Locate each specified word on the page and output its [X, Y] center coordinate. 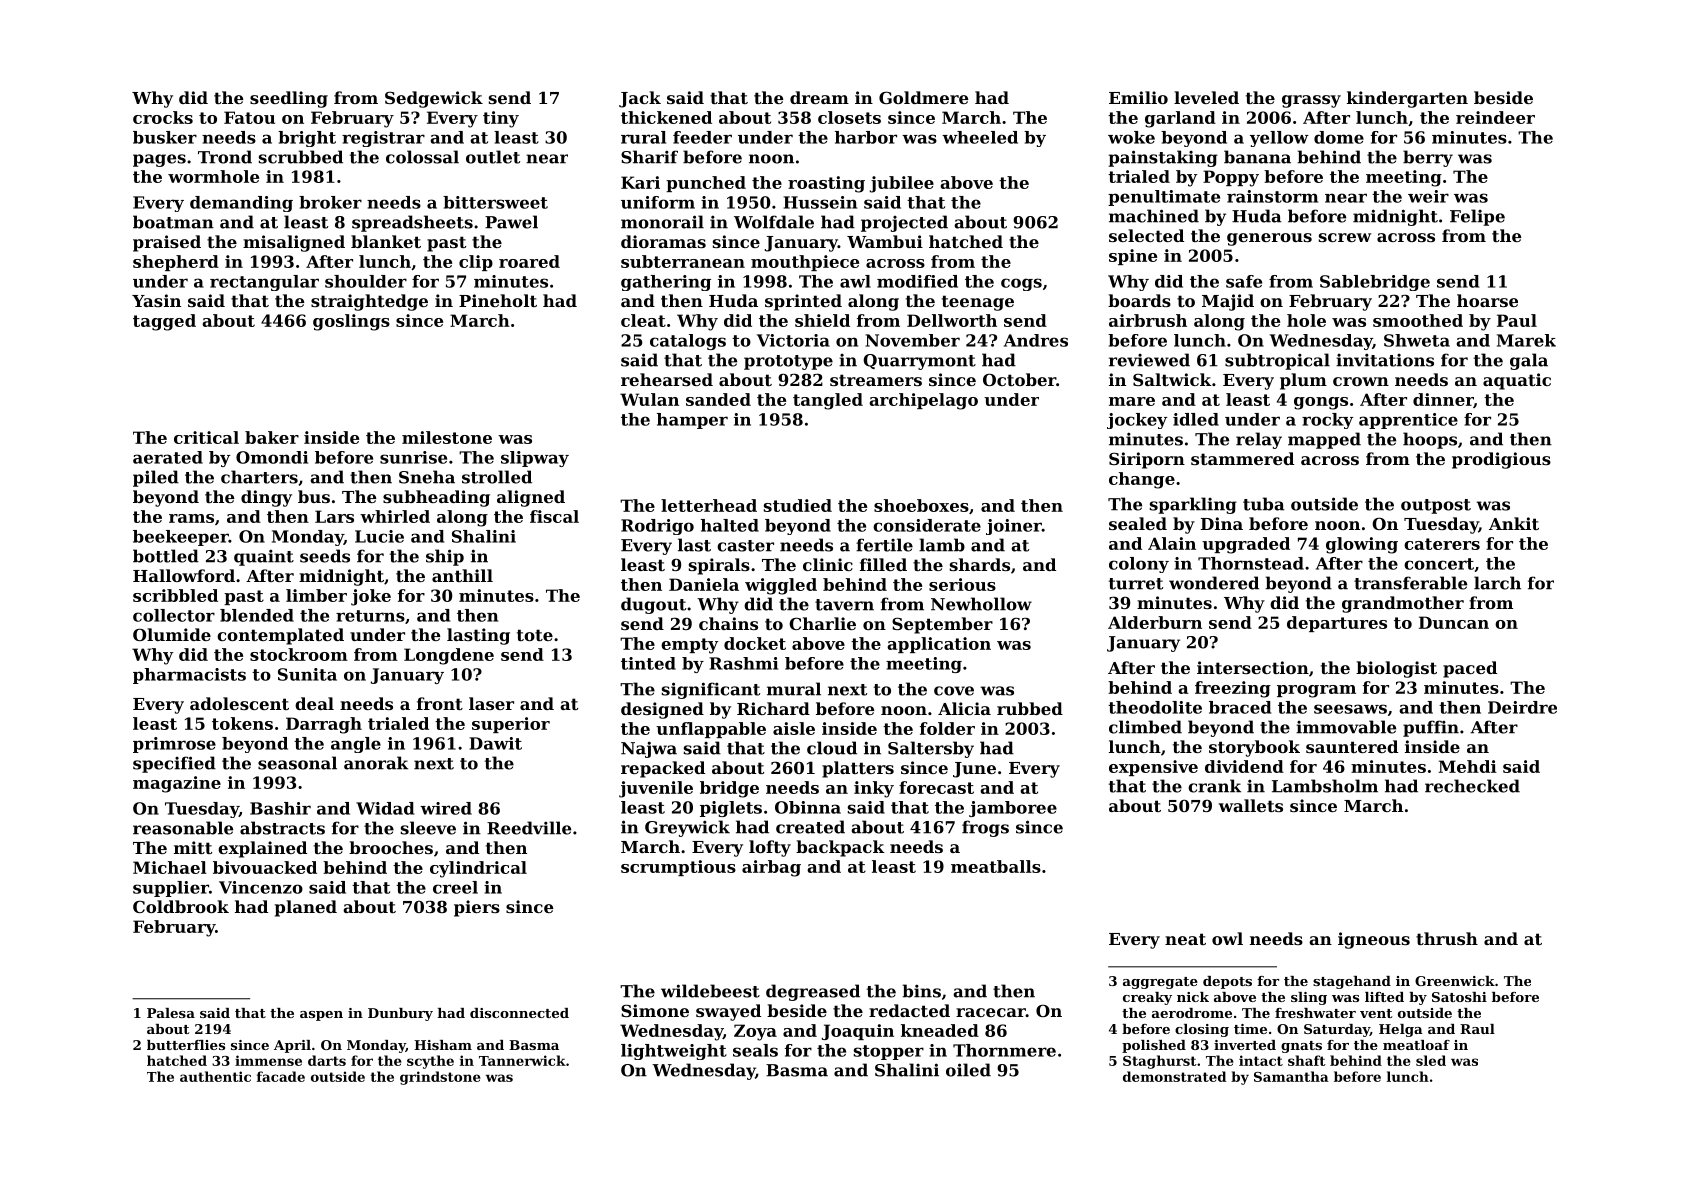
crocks [163, 117]
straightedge [369, 302]
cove [954, 691]
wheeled [980, 137]
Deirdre [1522, 707]
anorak [376, 763]
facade [281, 1076]
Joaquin [858, 1032]
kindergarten [1407, 99]
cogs [1021, 284]
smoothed [1418, 320]
